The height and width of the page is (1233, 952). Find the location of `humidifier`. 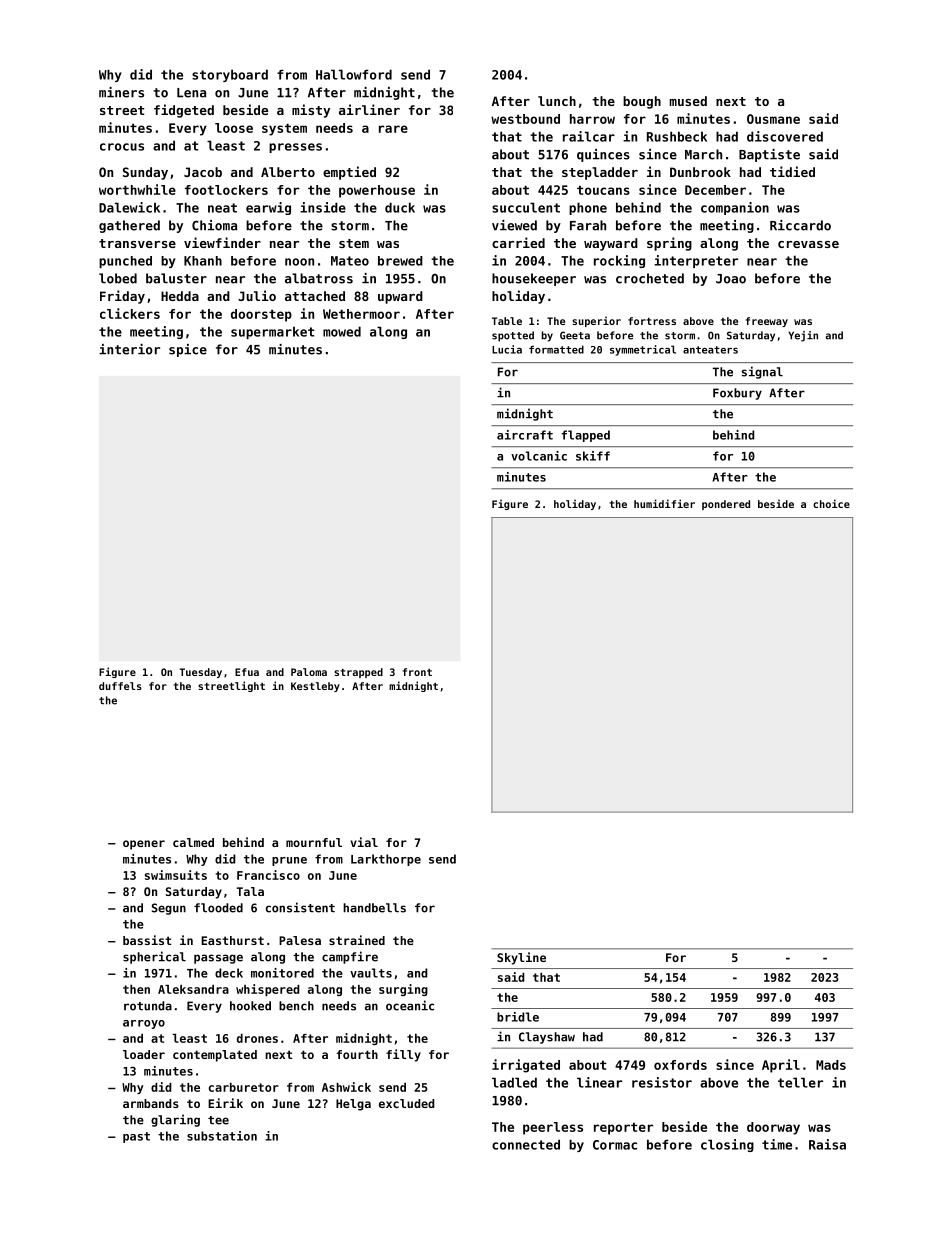

humidifier is located at coordinates (664, 503).
